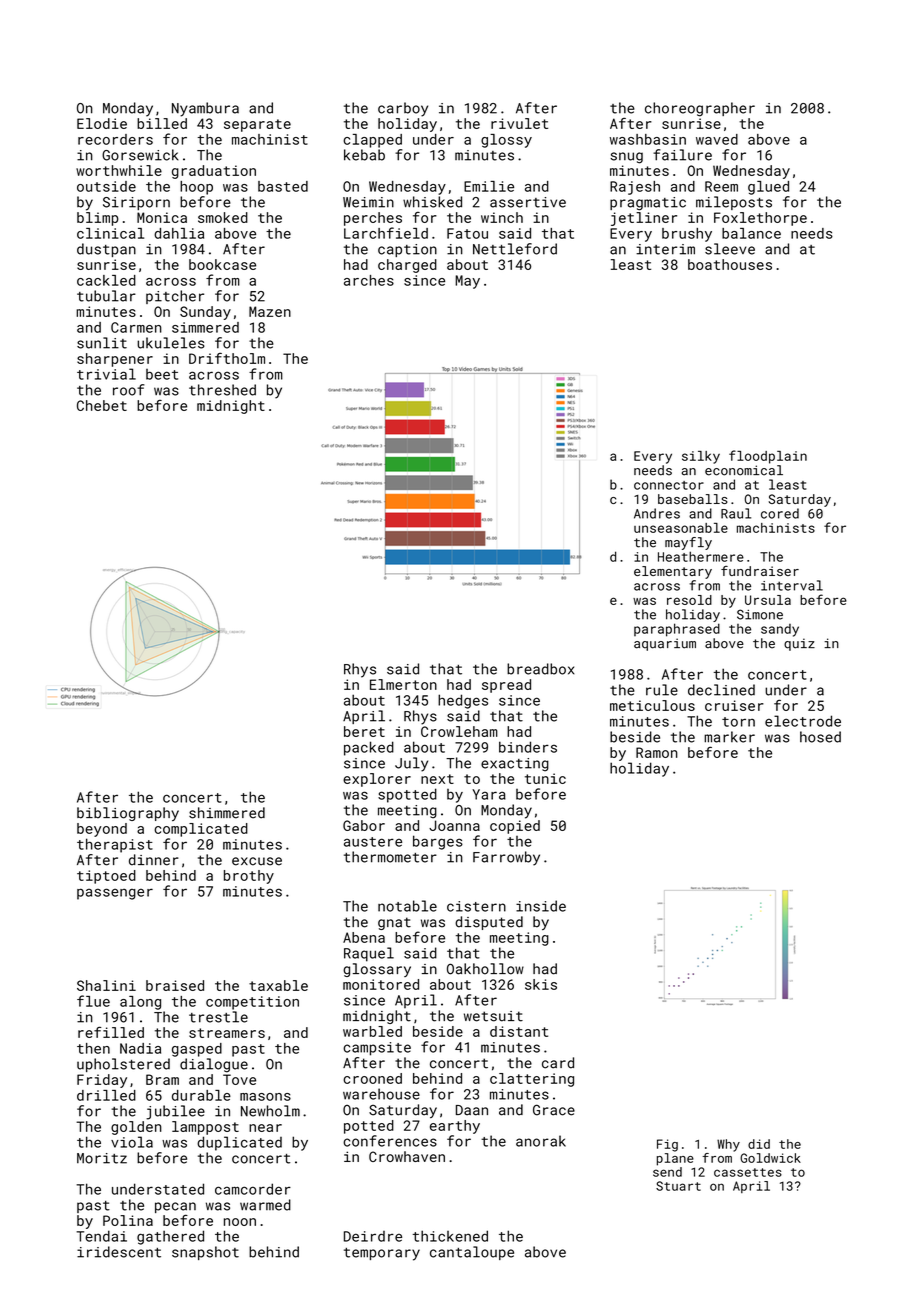  Describe the element at coordinates (222, 390) in the page. I see `threshed` at that location.
